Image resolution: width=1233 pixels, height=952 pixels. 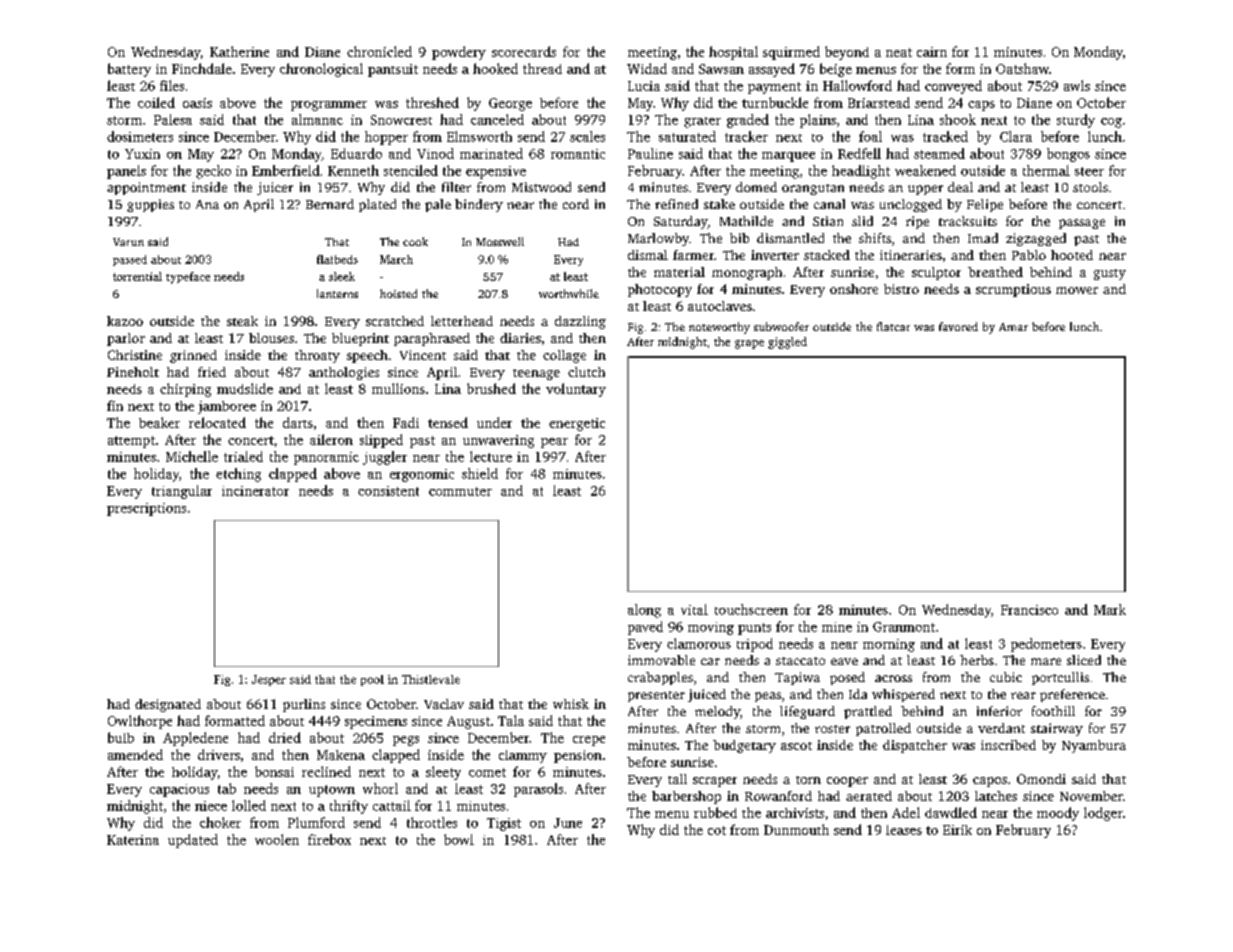 What do you see at coordinates (146, 509) in the page?
I see `prescriptions` at bounding box center [146, 509].
